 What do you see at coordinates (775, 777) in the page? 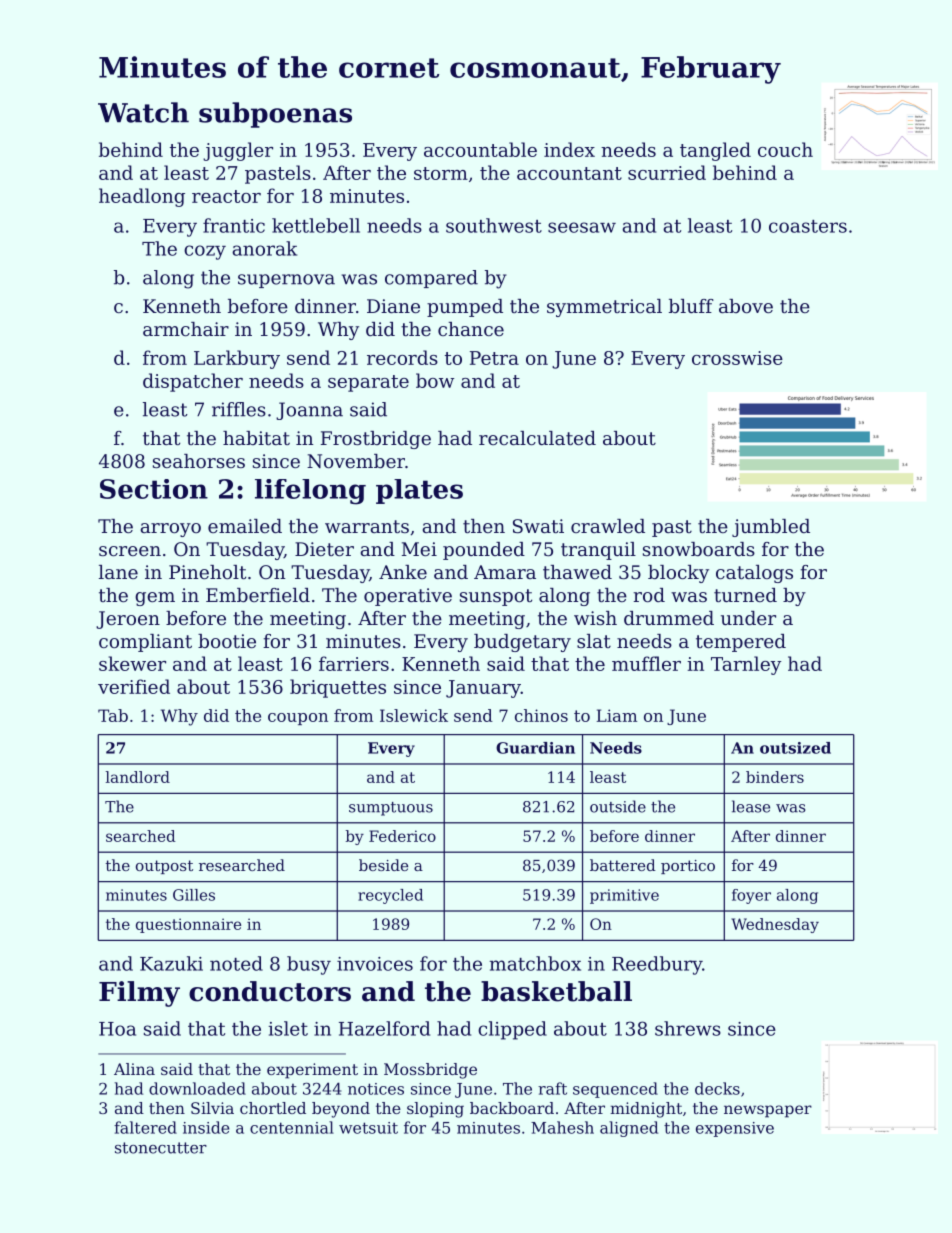
I see `binders` at bounding box center [775, 777].
